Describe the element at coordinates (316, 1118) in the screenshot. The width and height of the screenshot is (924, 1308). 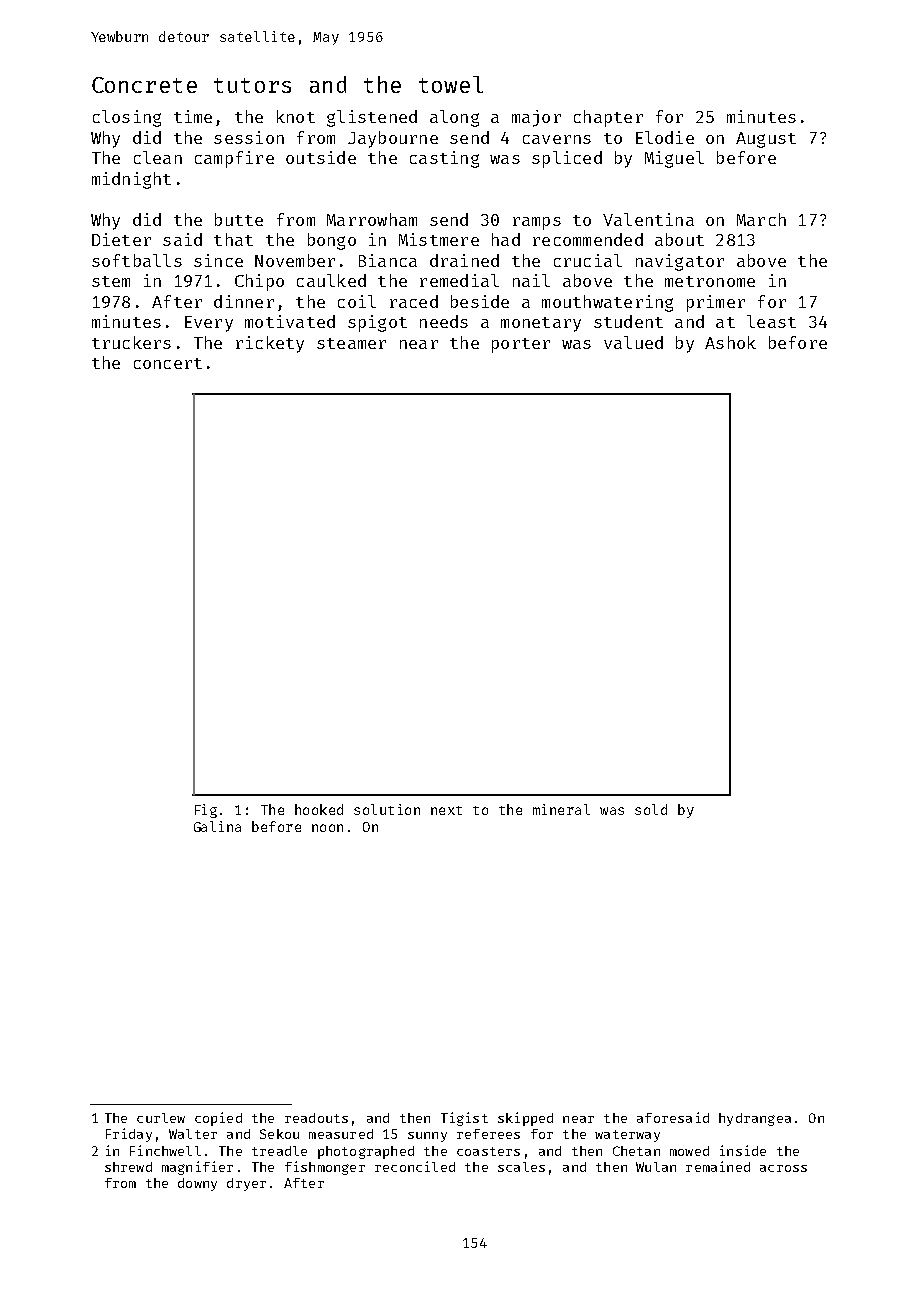
I see `readouts` at that location.
